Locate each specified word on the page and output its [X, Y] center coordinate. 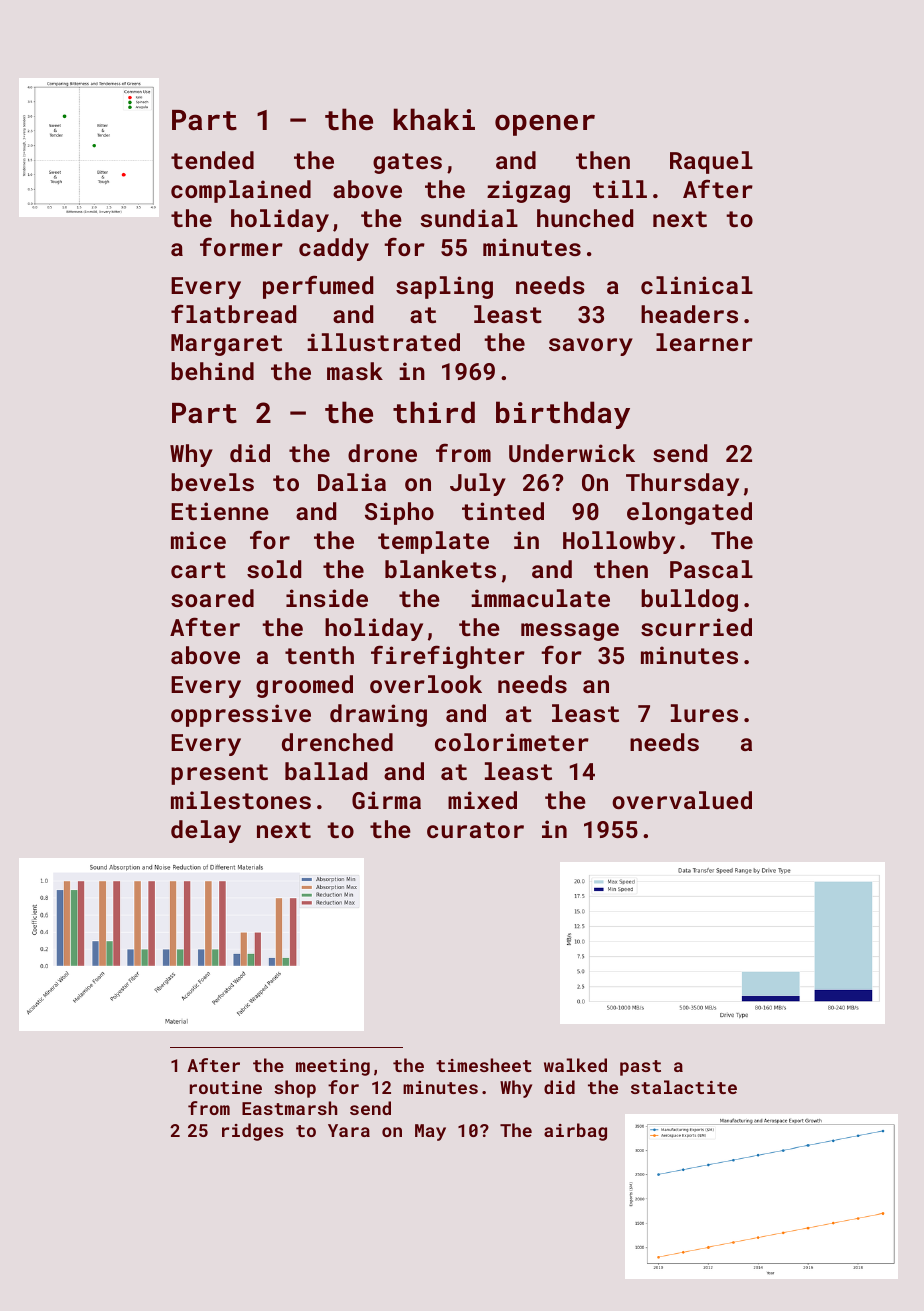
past [640, 1068]
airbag [575, 1132]
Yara [349, 1130]
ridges [252, 1132]
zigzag [528, 191]
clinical [697, 285]
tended [212, 160]
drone [382, 453]
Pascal [711, 569]
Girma [386, 800]
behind [212, 371]
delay [206, 831]
